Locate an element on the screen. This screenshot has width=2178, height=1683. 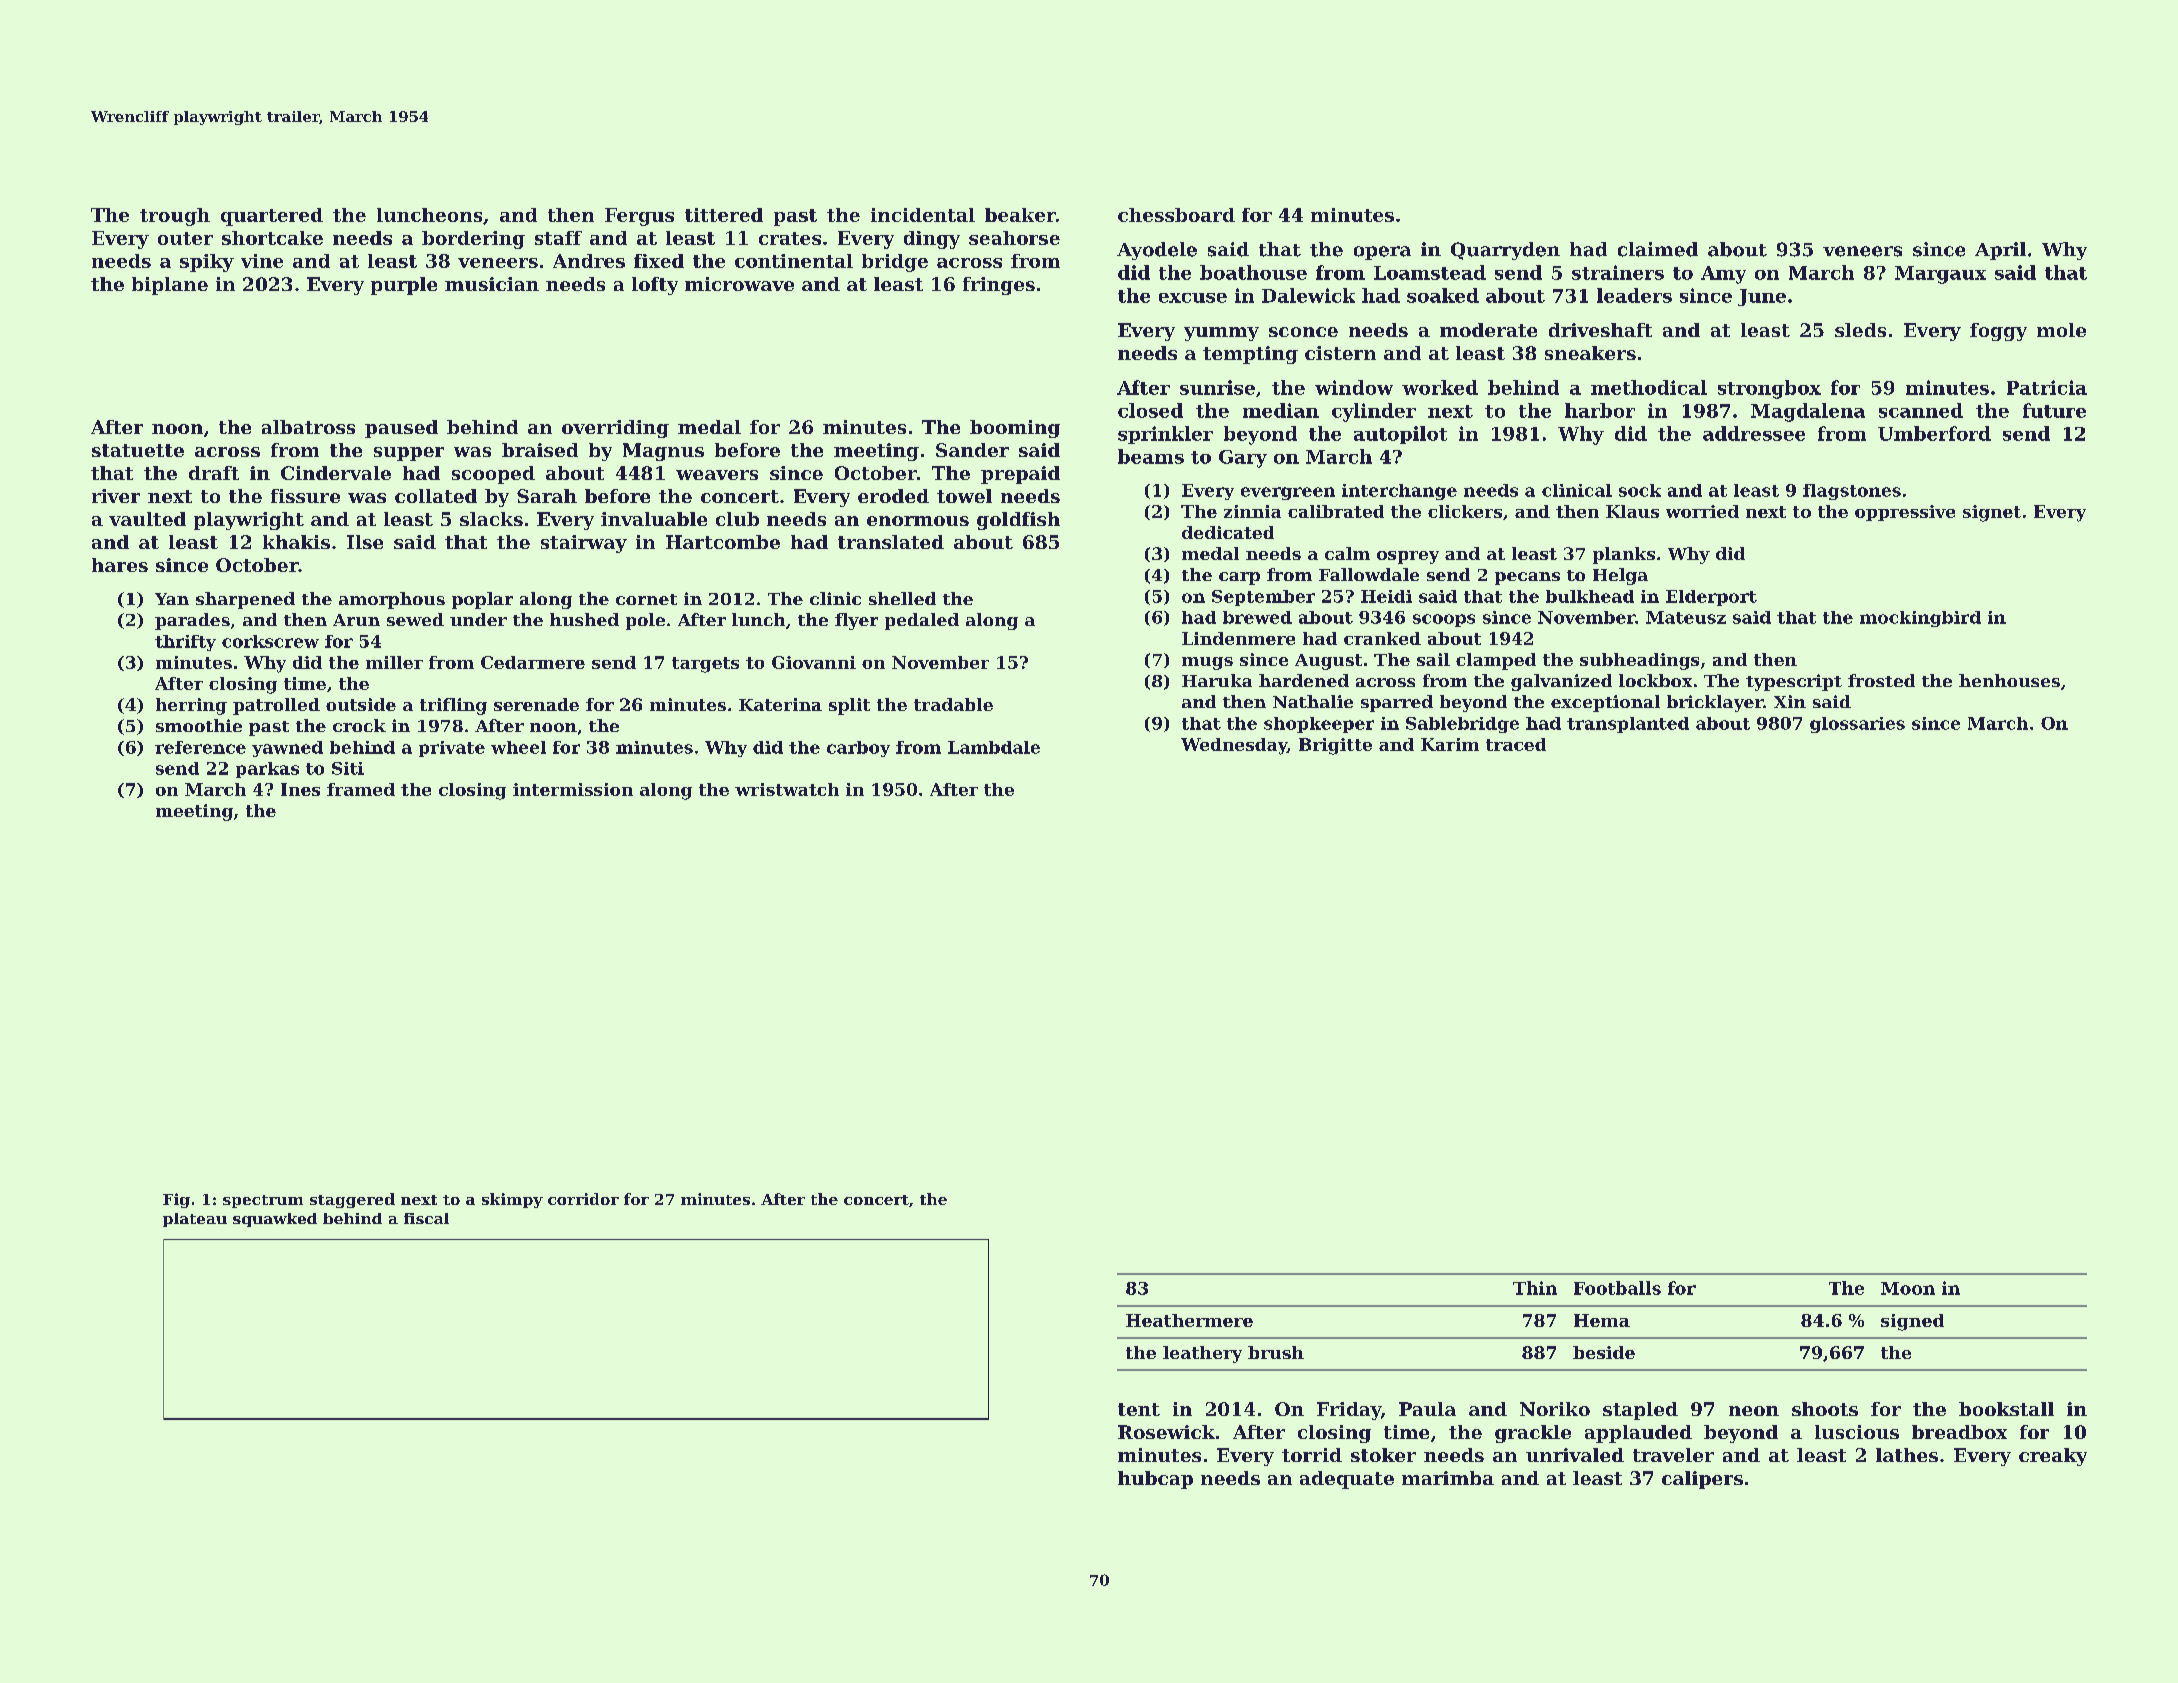
squawked is located at coordinates (275, 1220).
